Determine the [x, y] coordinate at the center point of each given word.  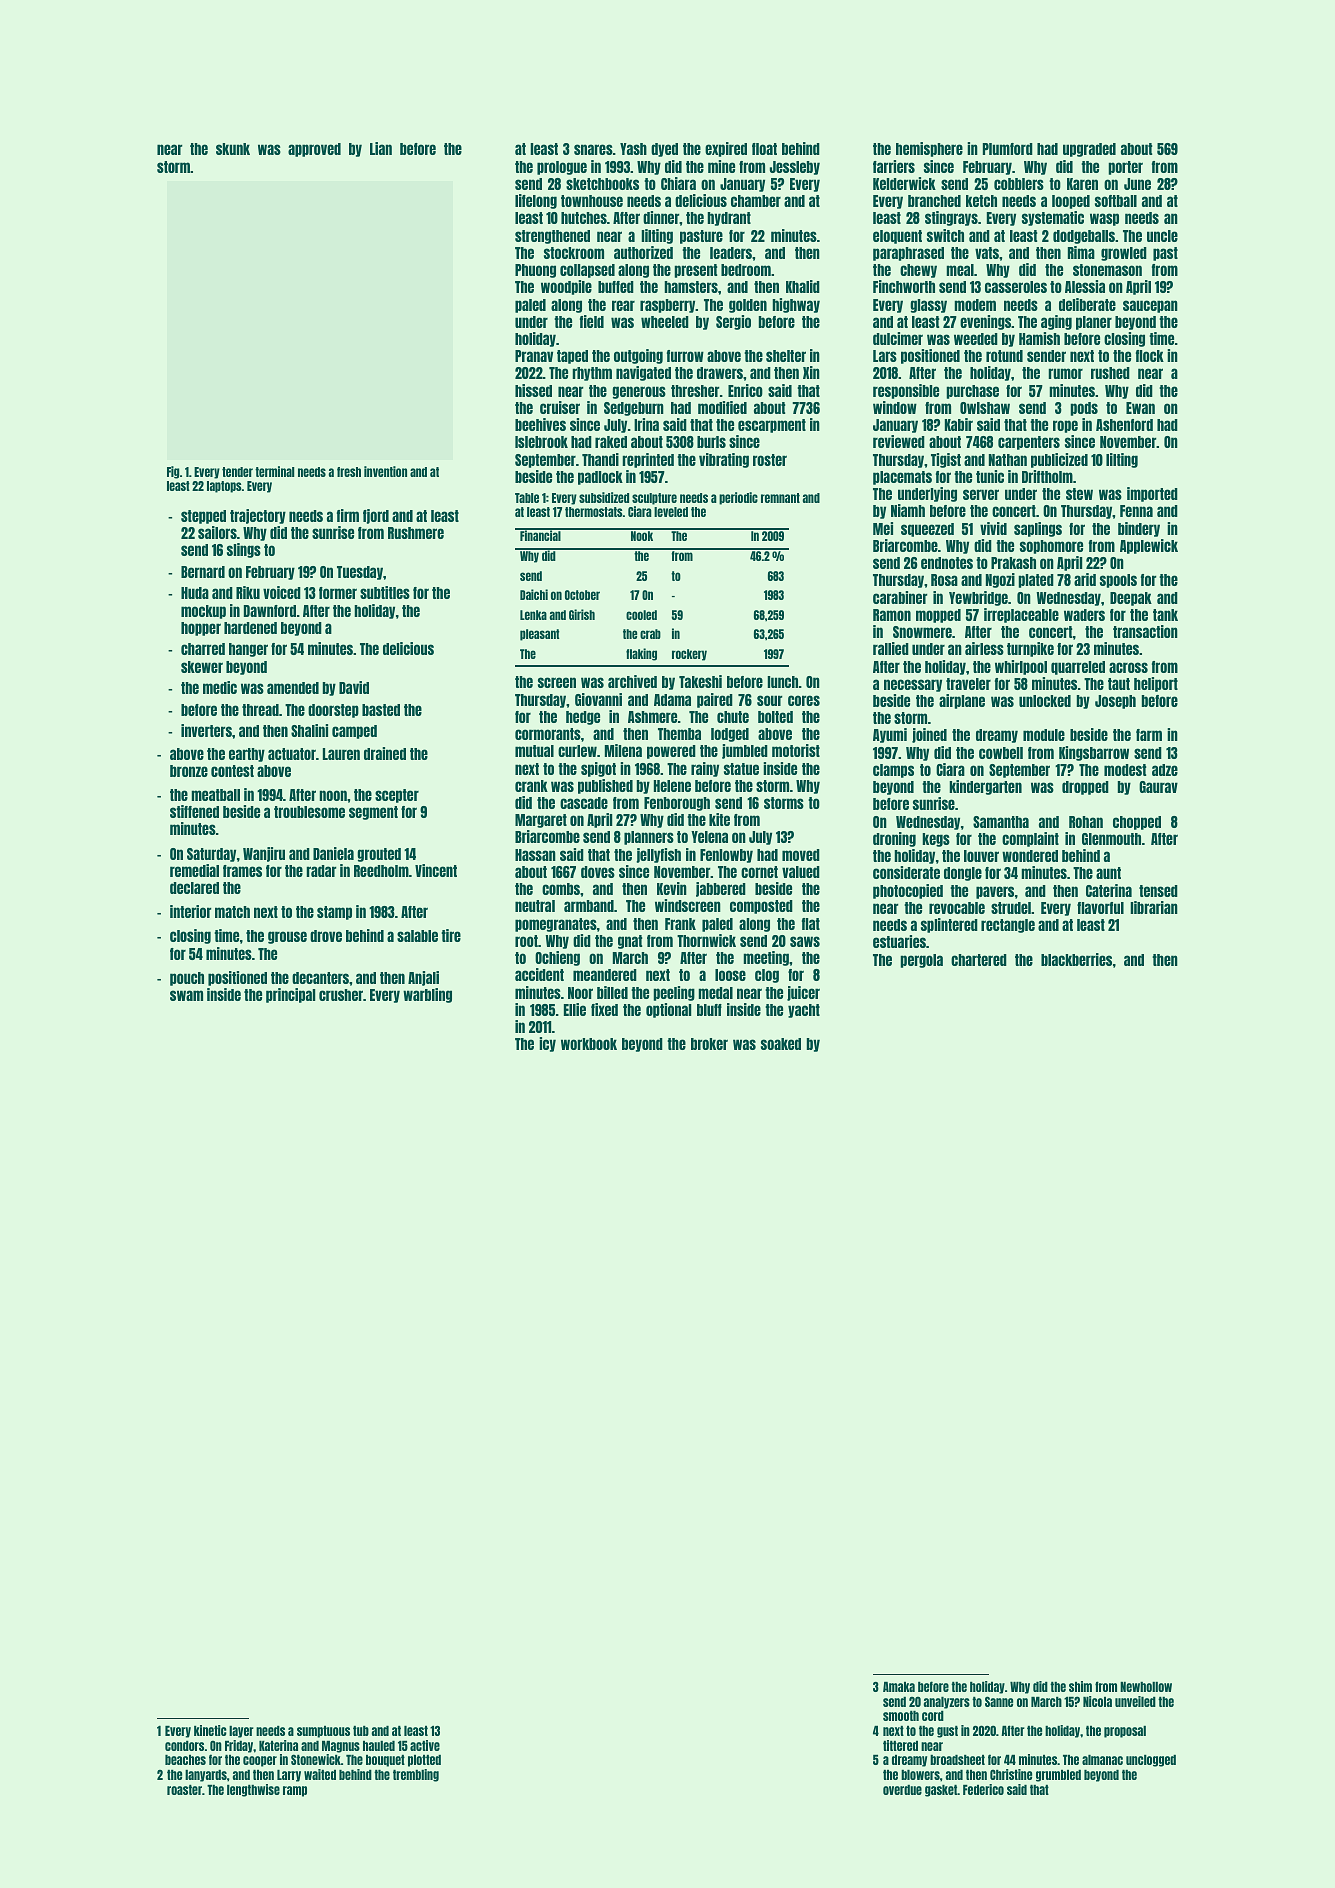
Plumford [1008, 149]
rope [1065, 426]
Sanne [999, 1701]
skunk [233, 149]
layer [241, 1732]
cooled [641, 615]
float [764, 149]
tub [361, 1731]
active [425, 1745]
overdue [902, 1790]
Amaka [899, 1687]
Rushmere [416, 533]
